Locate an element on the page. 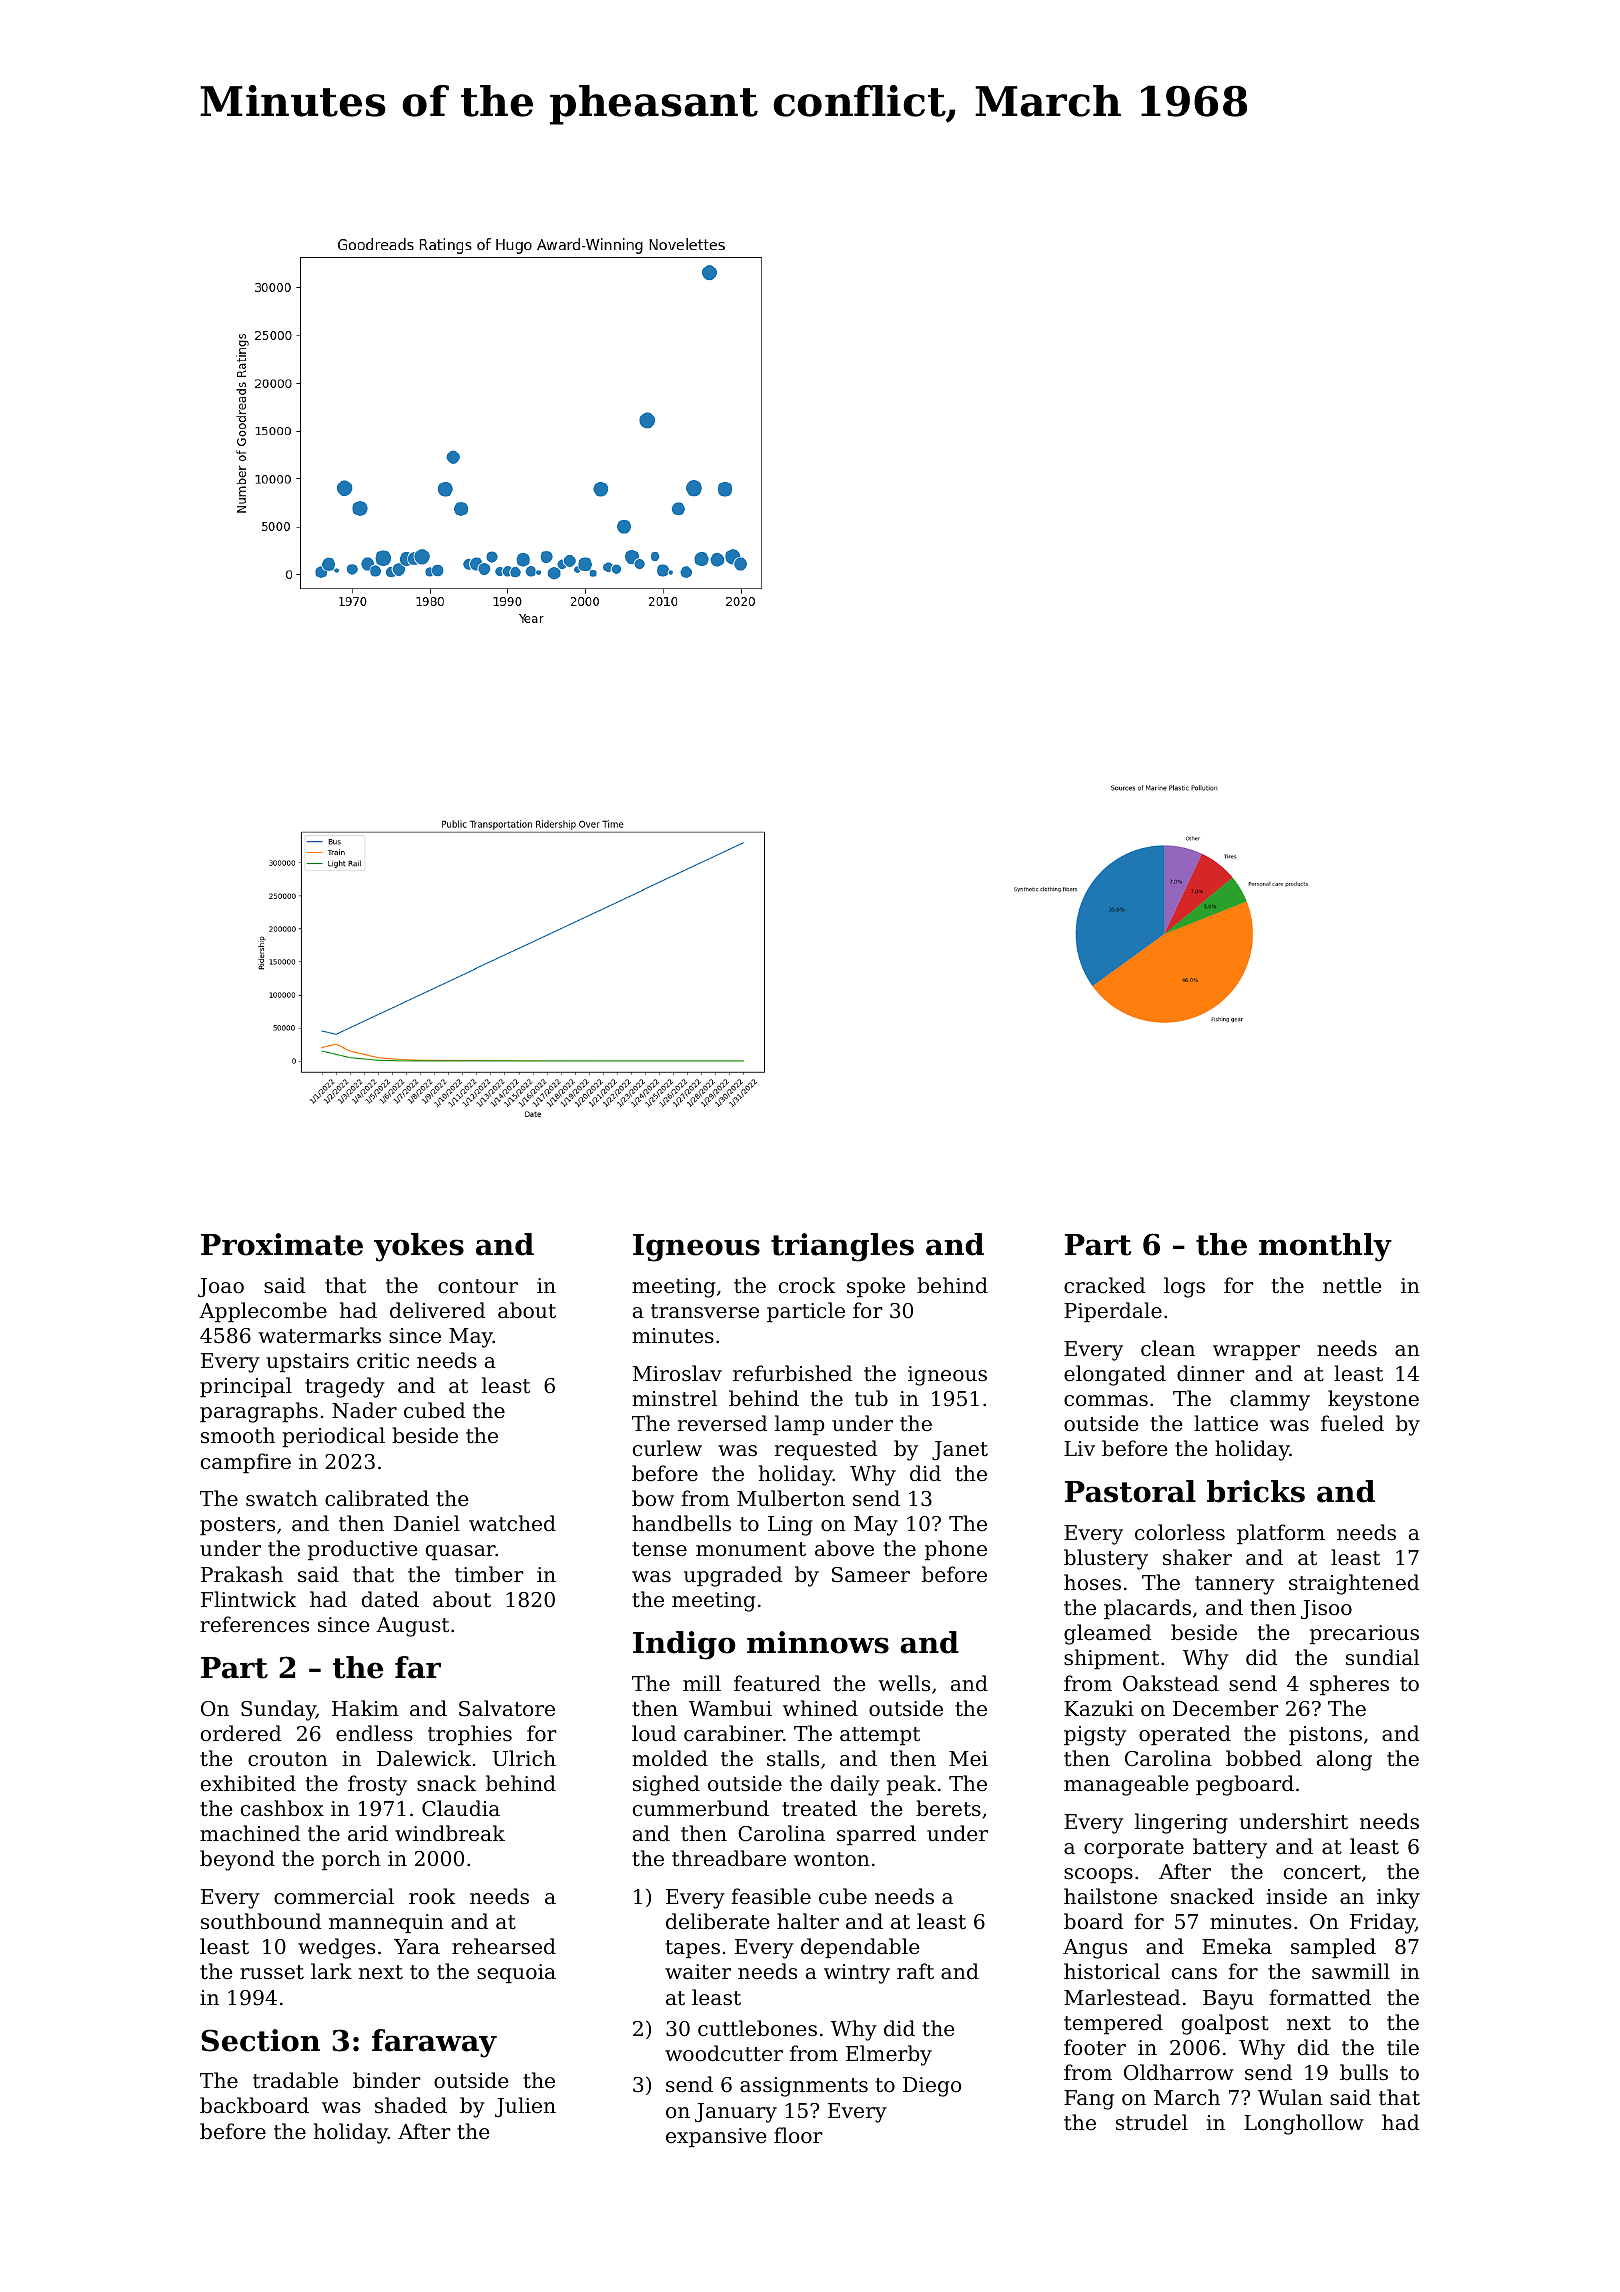  Longhollow is located at coordinates (1304, 2124).
